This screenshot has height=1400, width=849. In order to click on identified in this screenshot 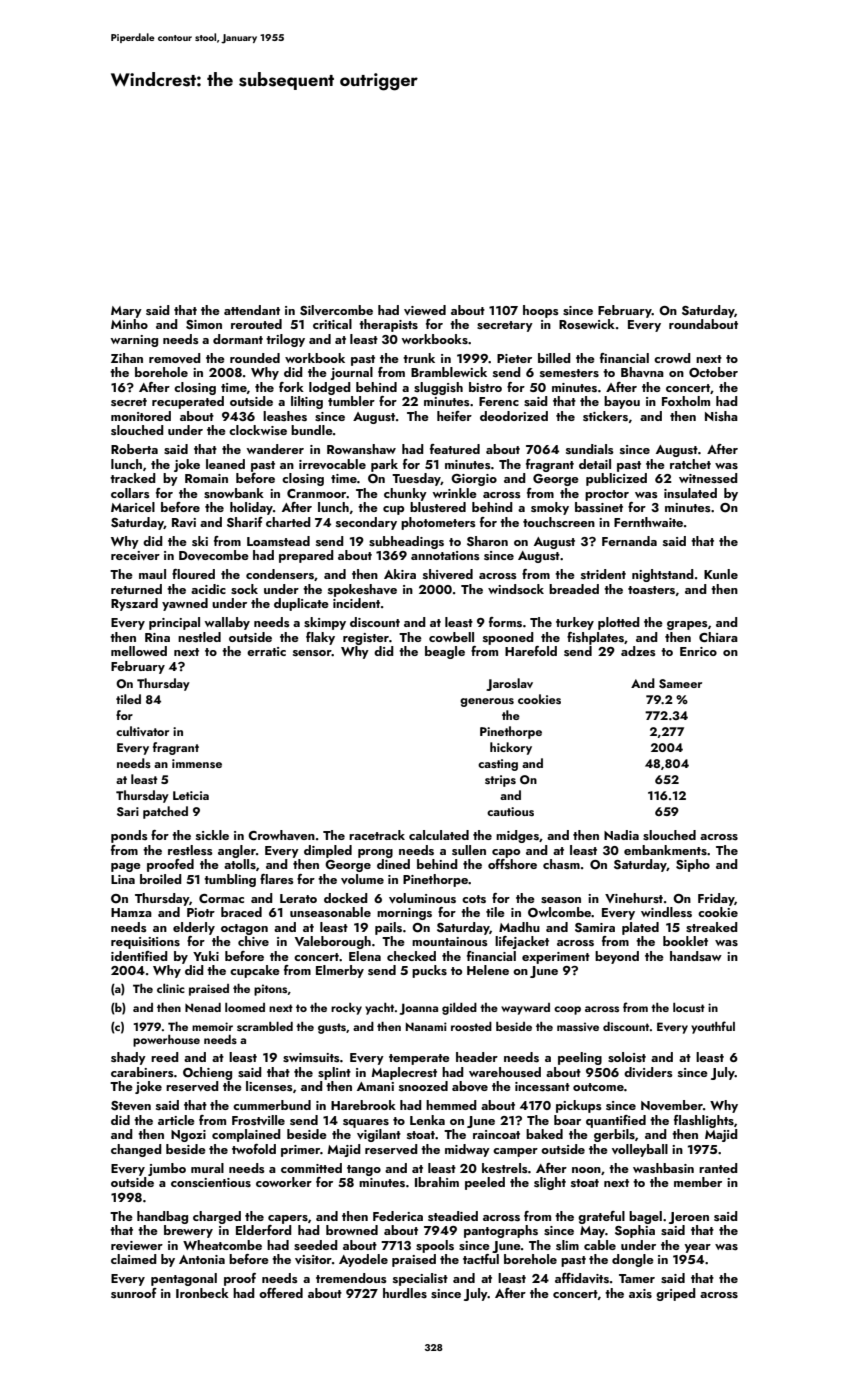, I will do `click(139, 956)`.
